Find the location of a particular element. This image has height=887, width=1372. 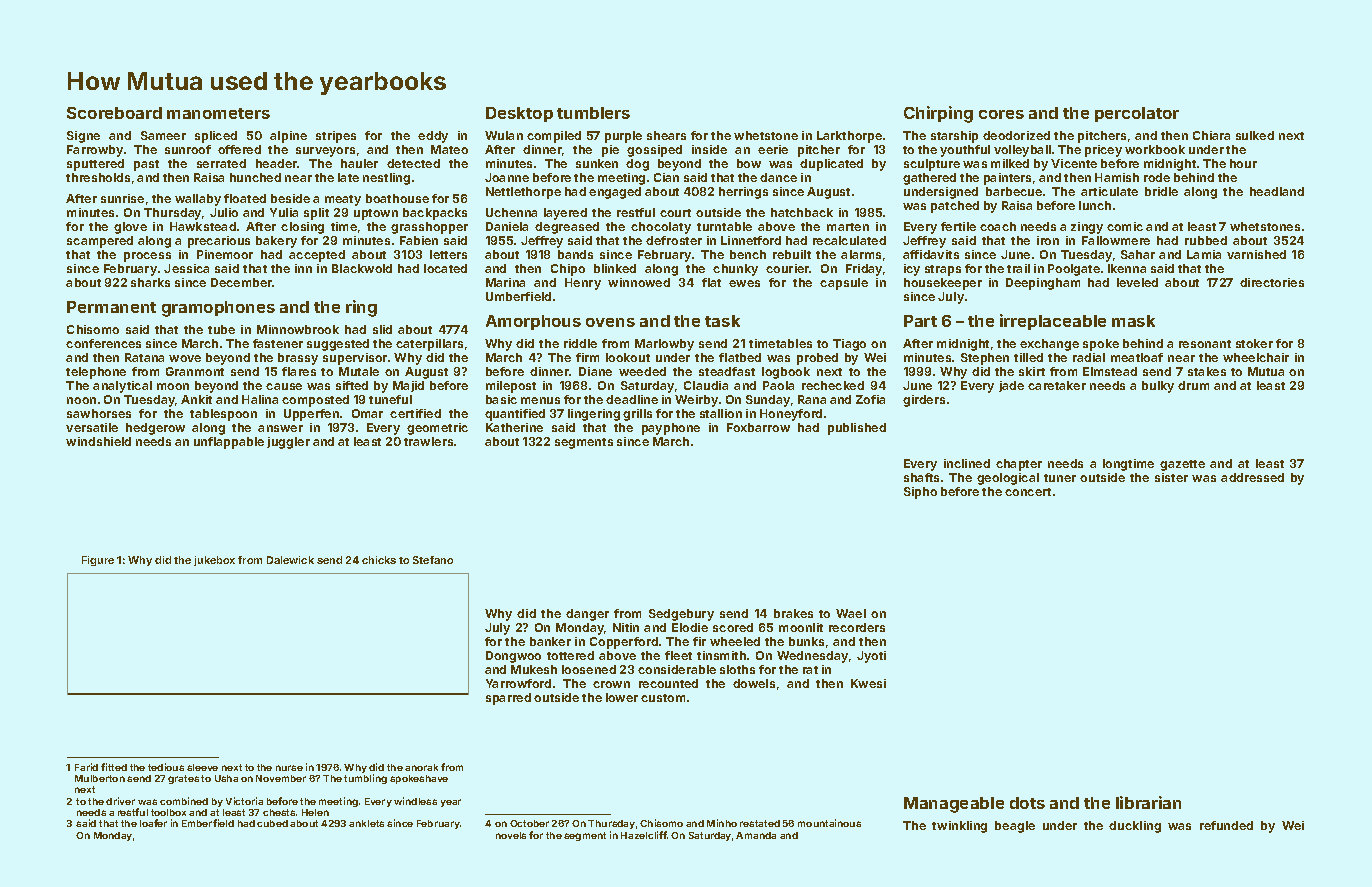

Wael is located at coordinates (851, 613).
